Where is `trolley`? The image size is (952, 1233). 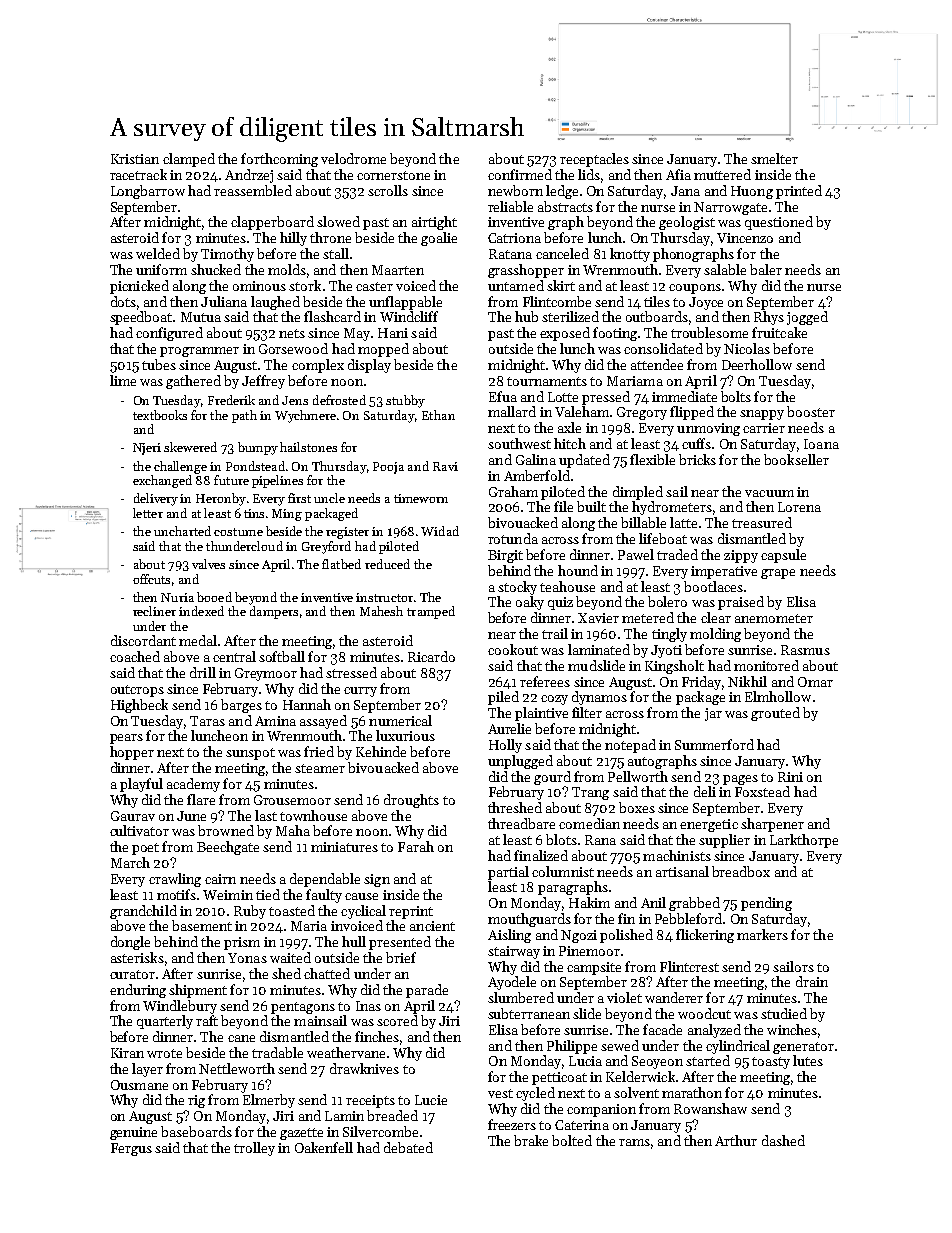
trolley is located at coordinates (254, 1149).
